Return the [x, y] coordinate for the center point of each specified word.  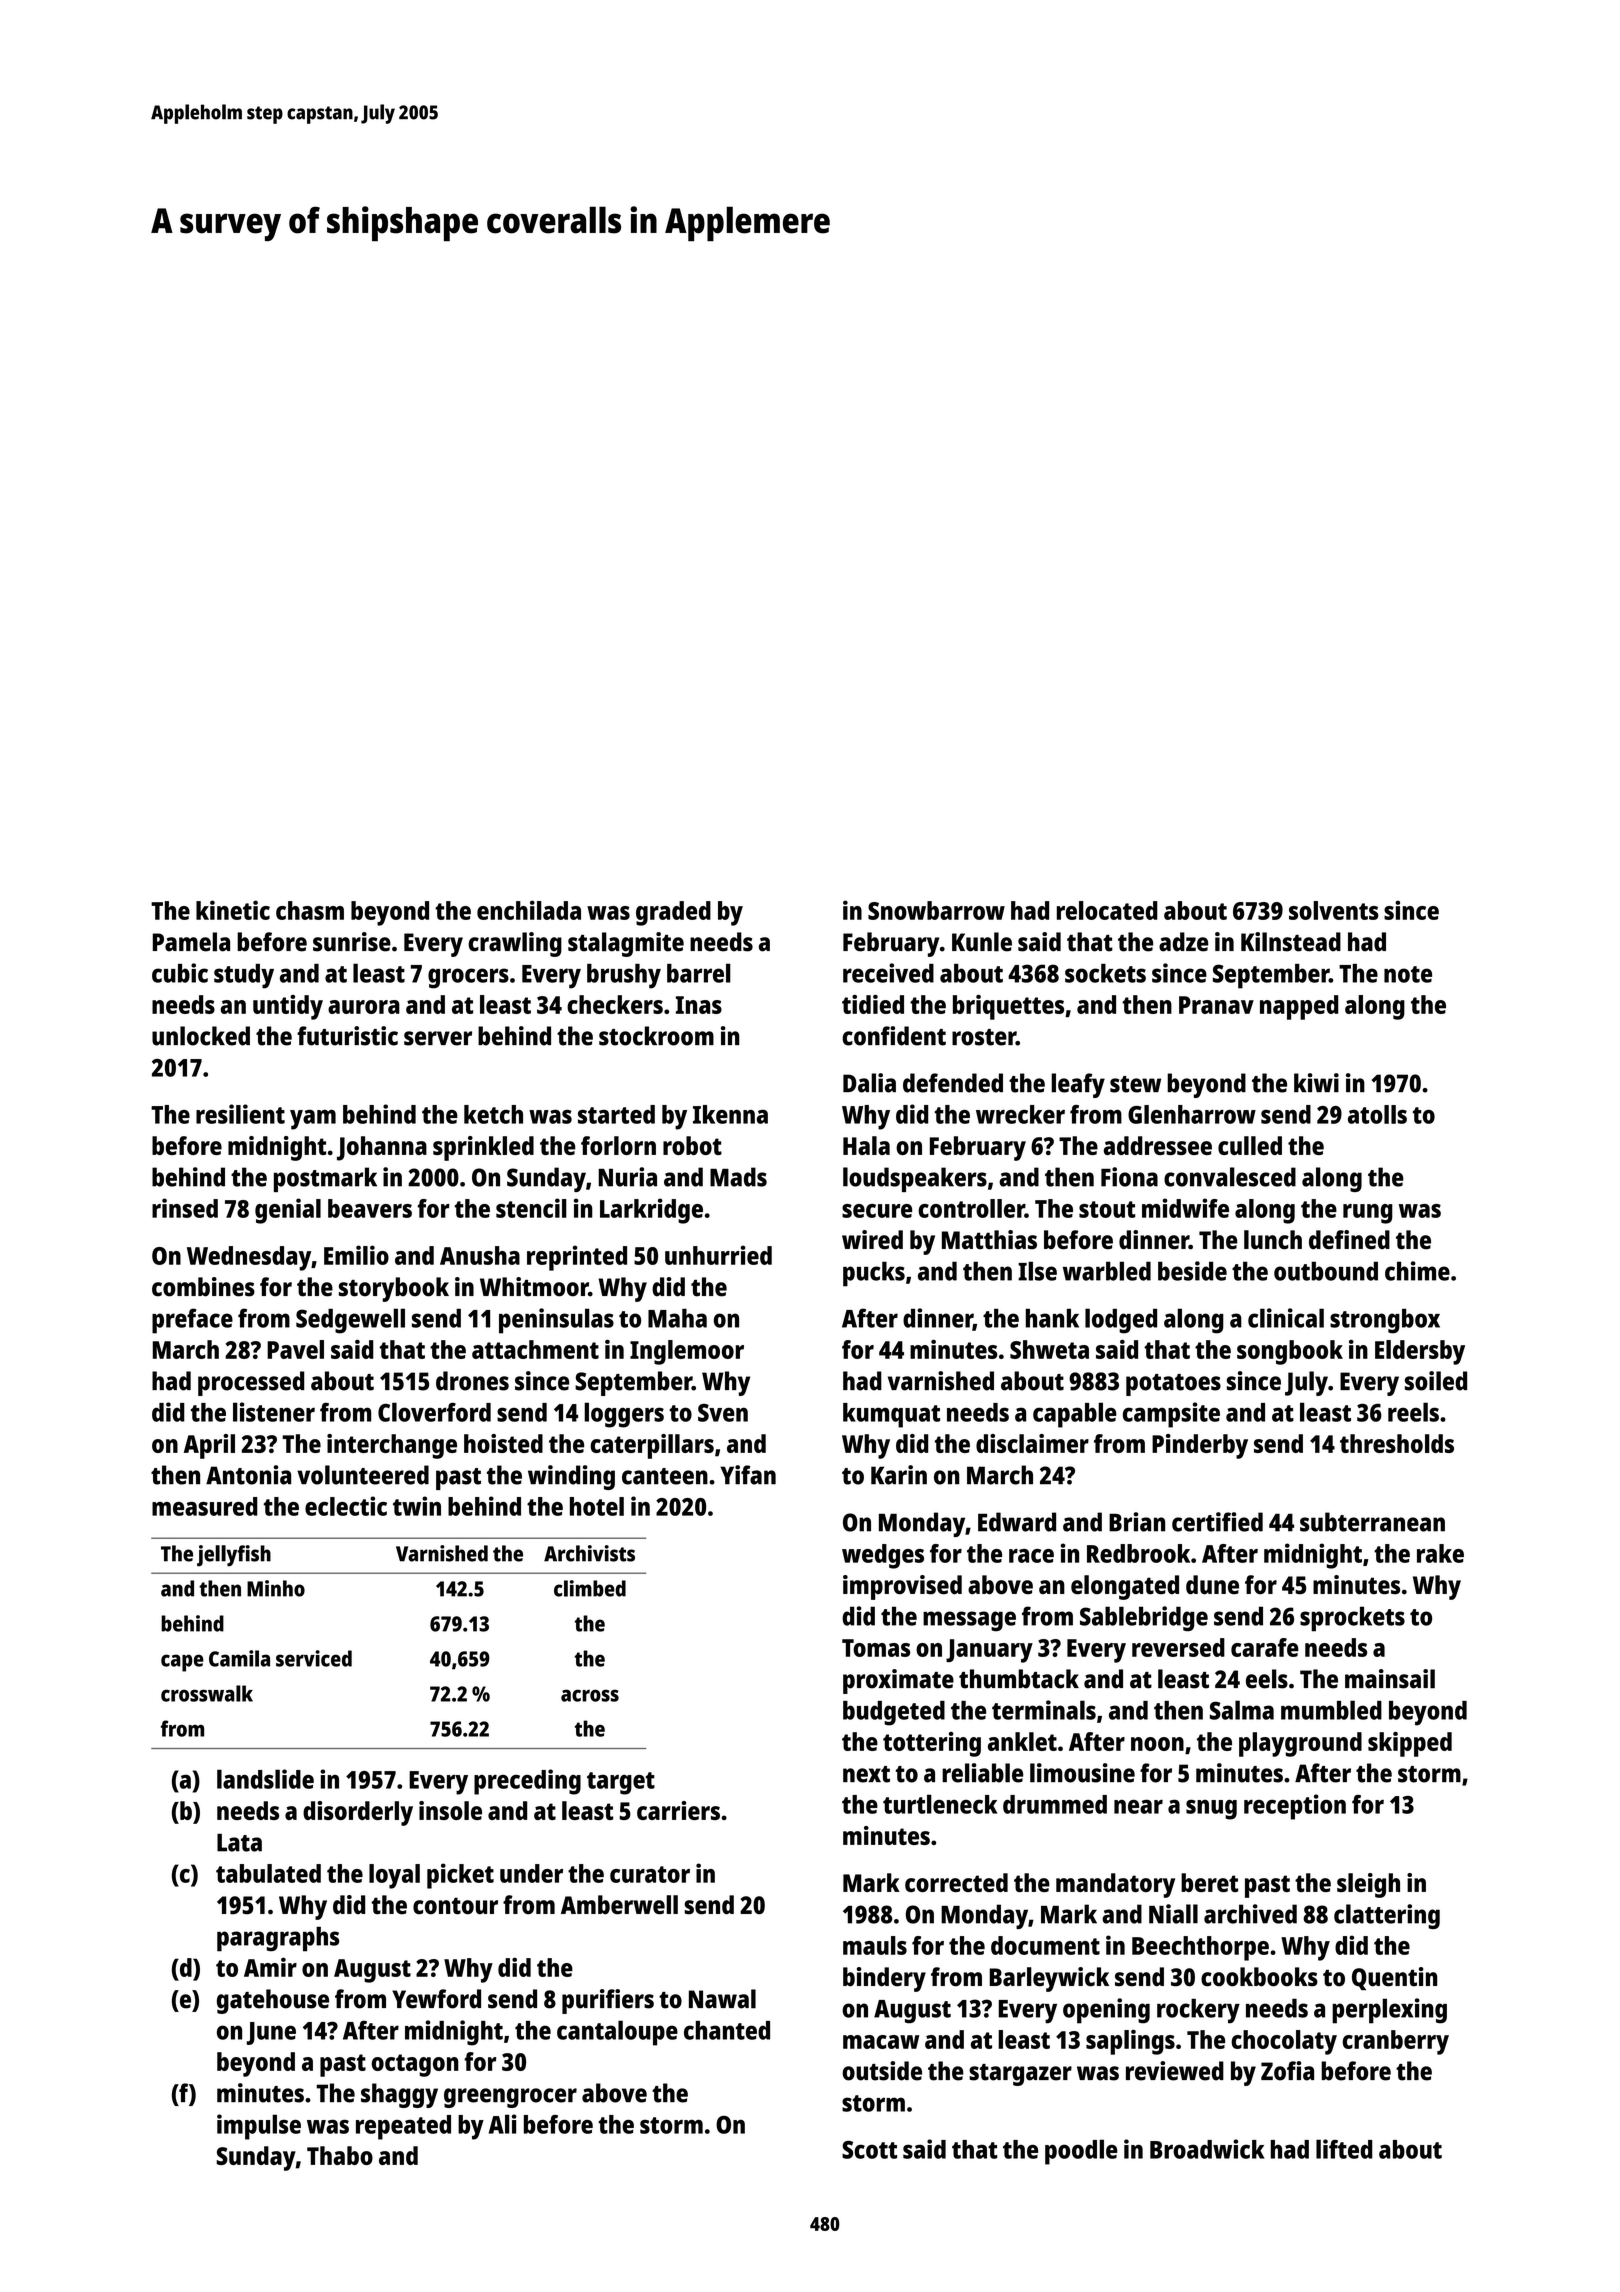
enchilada [529, 910]
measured [205, 1506]
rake [1440, 1553]
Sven [723, 1413]
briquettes [1008, 1007]
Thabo [340, 2155]
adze [1183, 942]
